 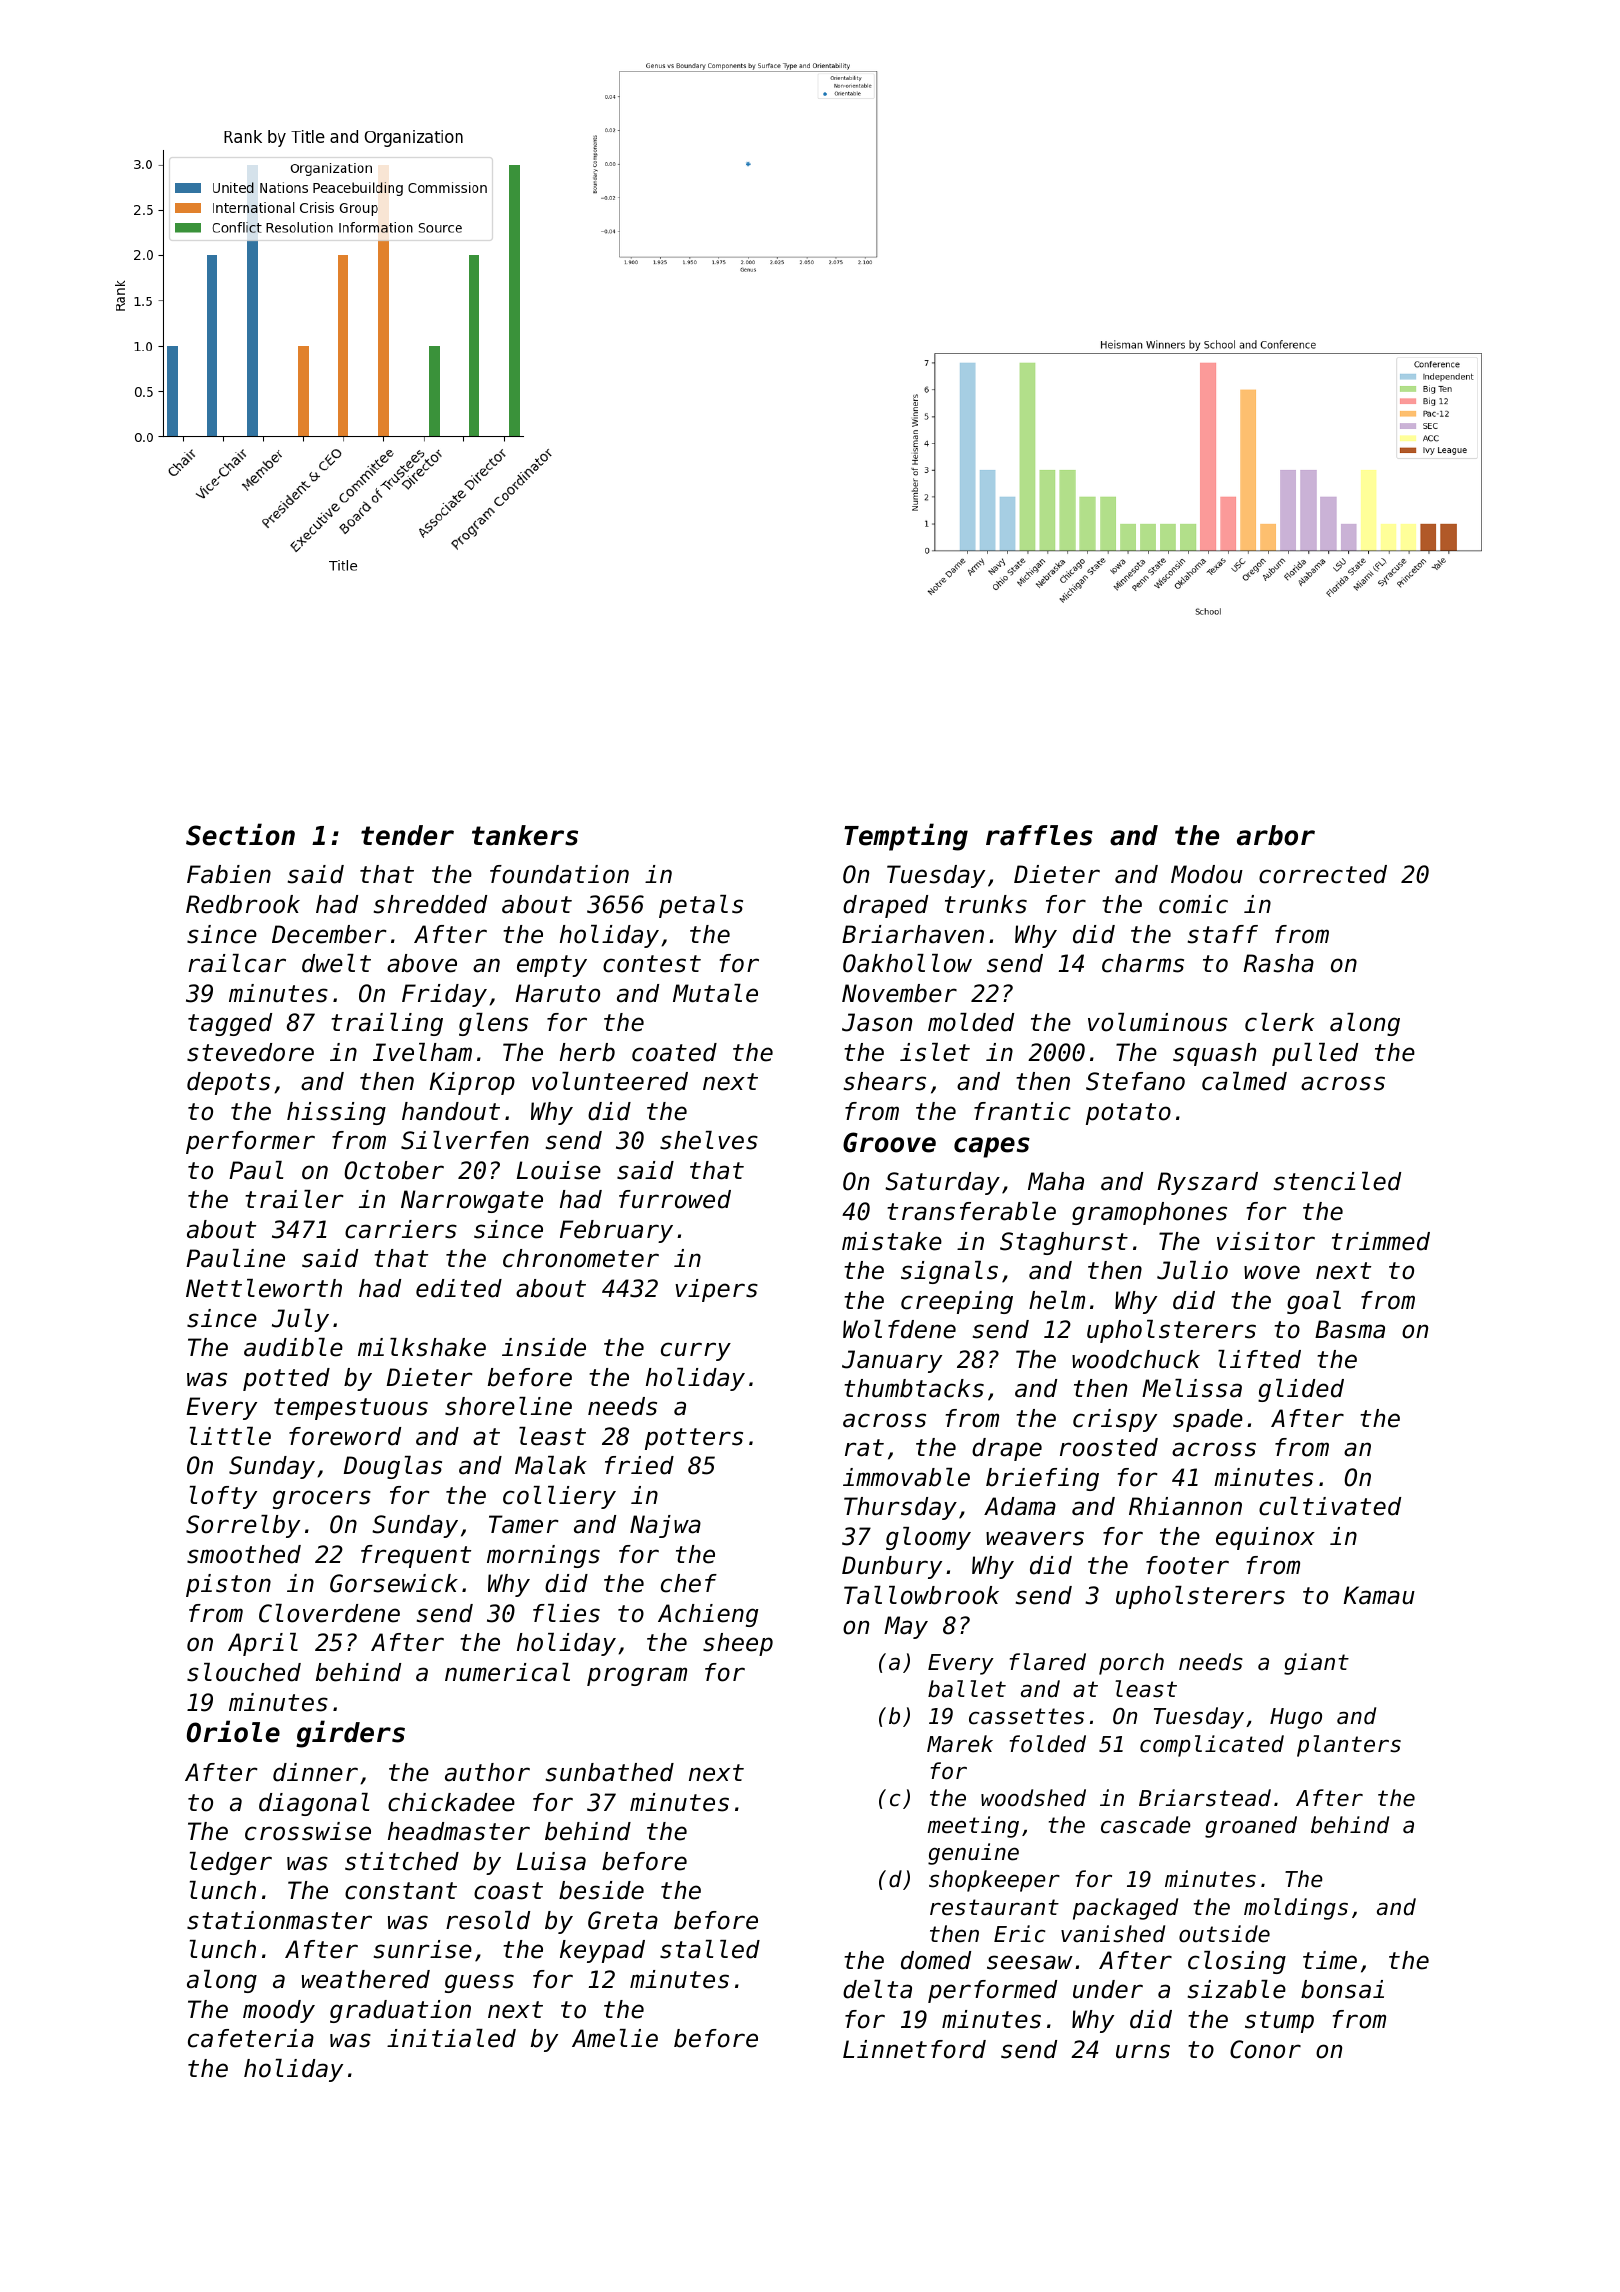 I want to click on domed, so click(x=936, y=1960).
